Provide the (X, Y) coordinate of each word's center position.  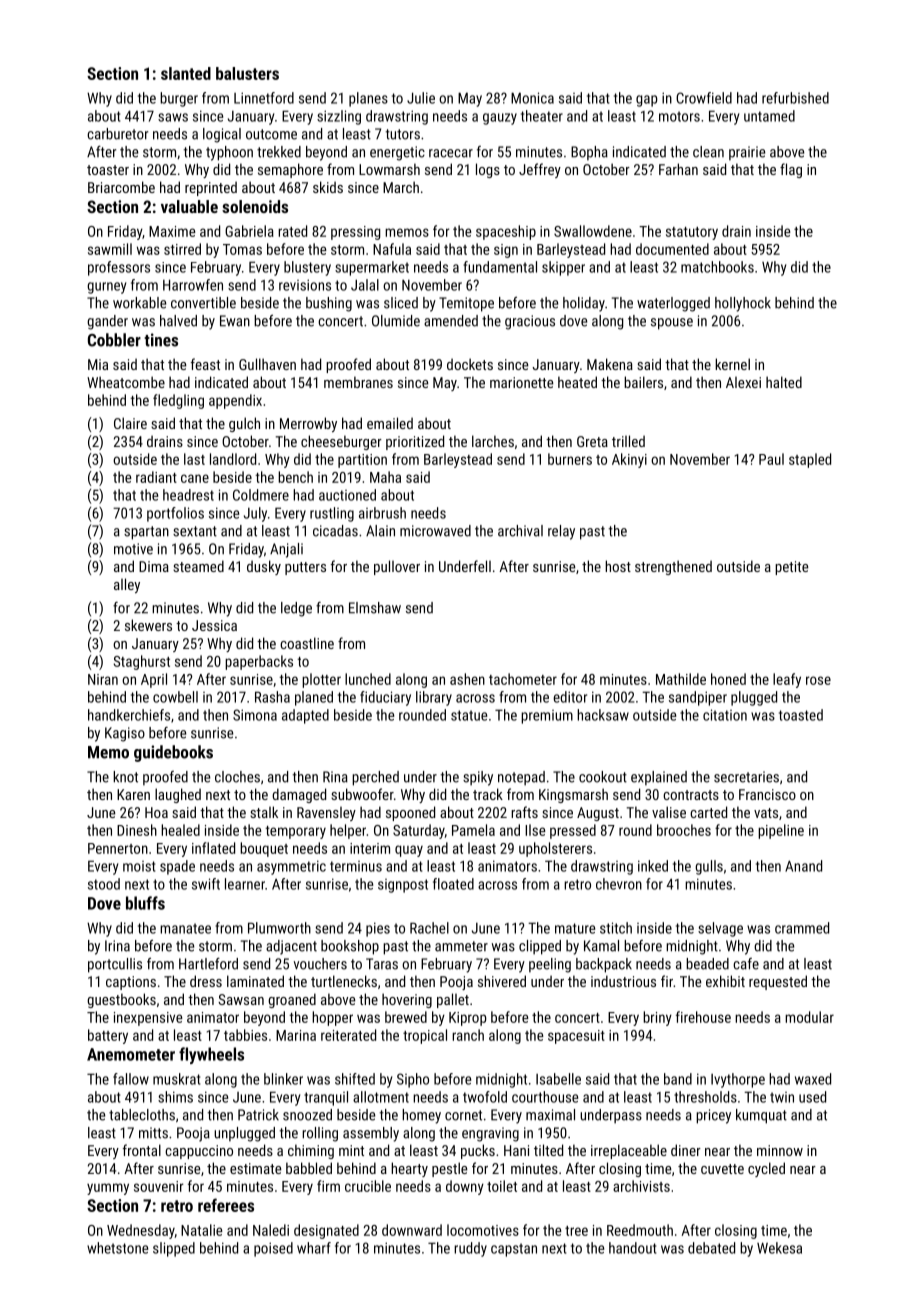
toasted (801, 715)
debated (711, 1248)
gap (647, 101)
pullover (397, 567)
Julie (421, 98)
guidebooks (173, 753)
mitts (153, 1133)
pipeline (781, 831)
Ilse (535, 830)
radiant (156, 477)
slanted (186, 73)
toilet (502, 1186)
